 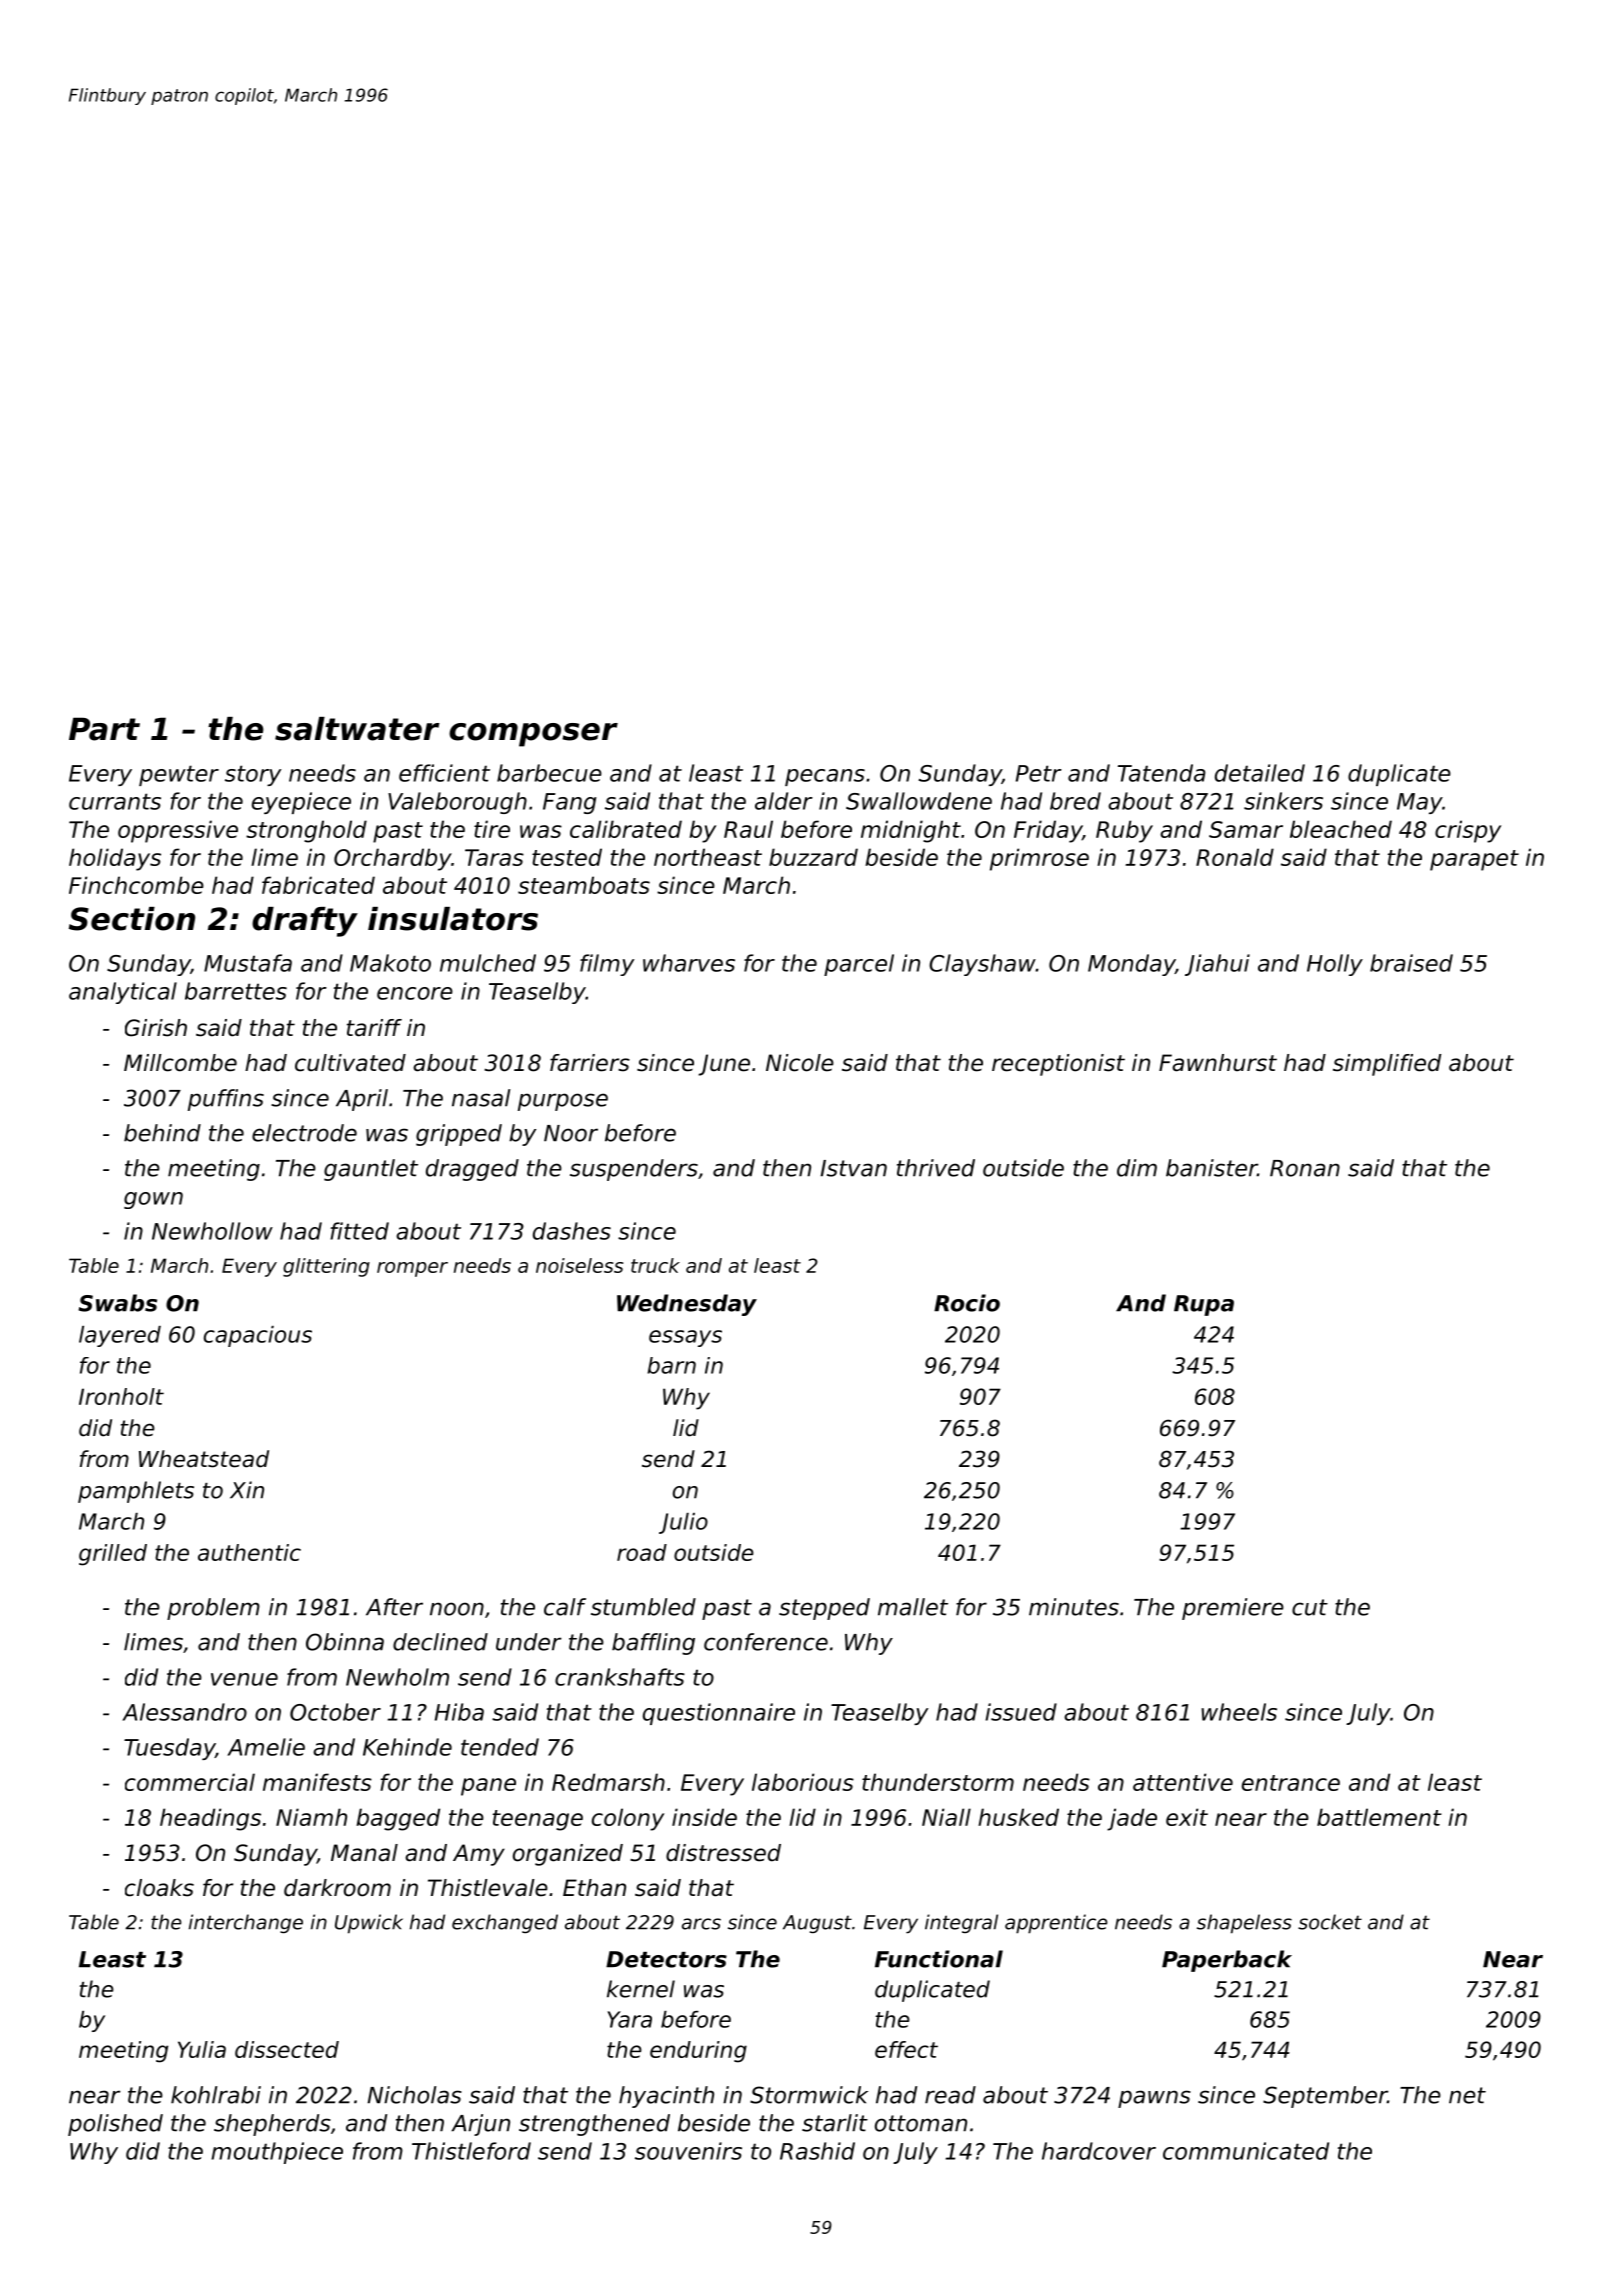 What do you see at coordinates (115, 2125) in the screenshot?
I see `polished` at bounding box center [115, 2125].
